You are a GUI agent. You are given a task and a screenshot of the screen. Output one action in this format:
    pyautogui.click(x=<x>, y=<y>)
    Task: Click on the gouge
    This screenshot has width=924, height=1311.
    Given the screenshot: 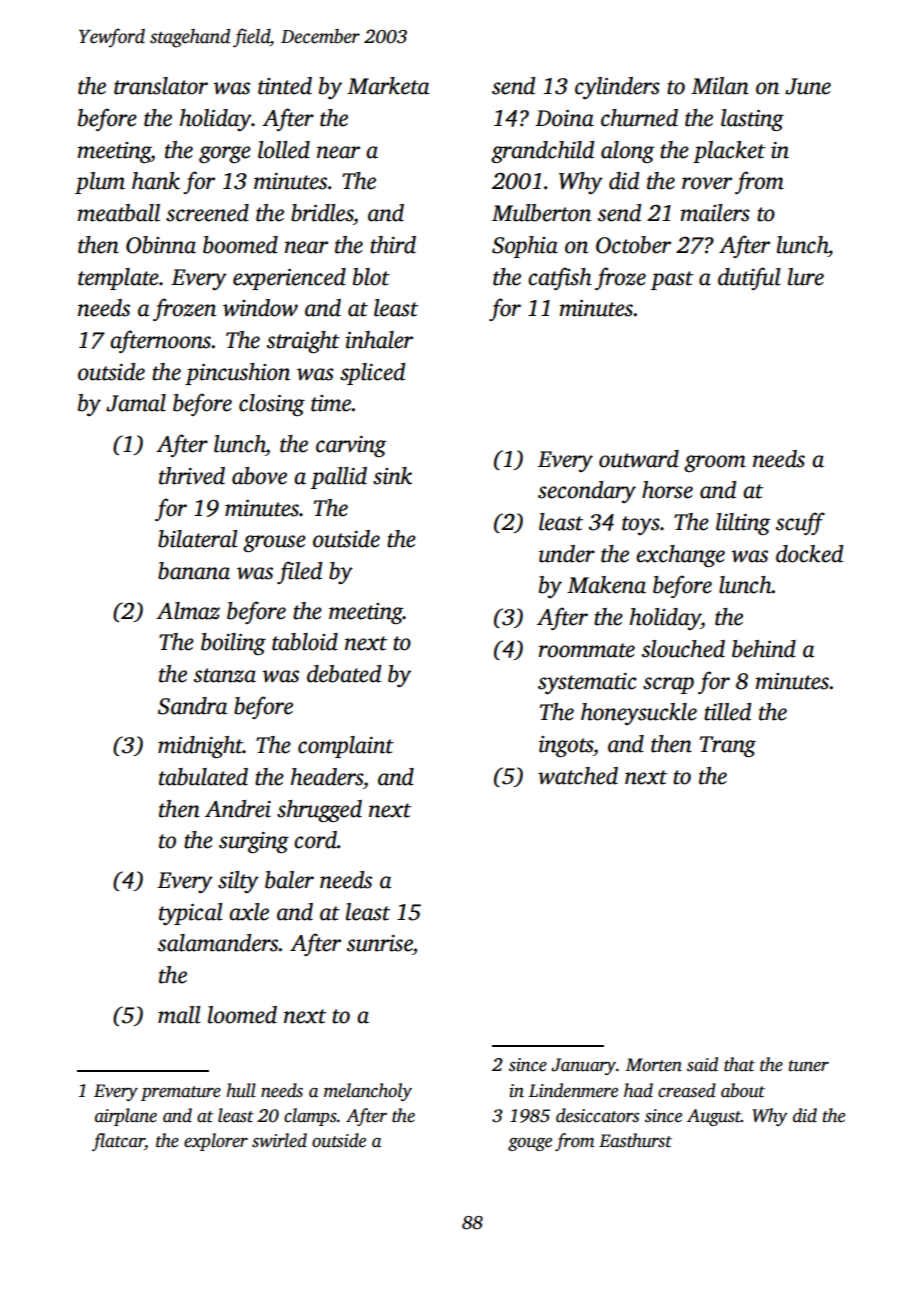 What is the action you would take?
    pyautogui.click(x=530, y=1144)
